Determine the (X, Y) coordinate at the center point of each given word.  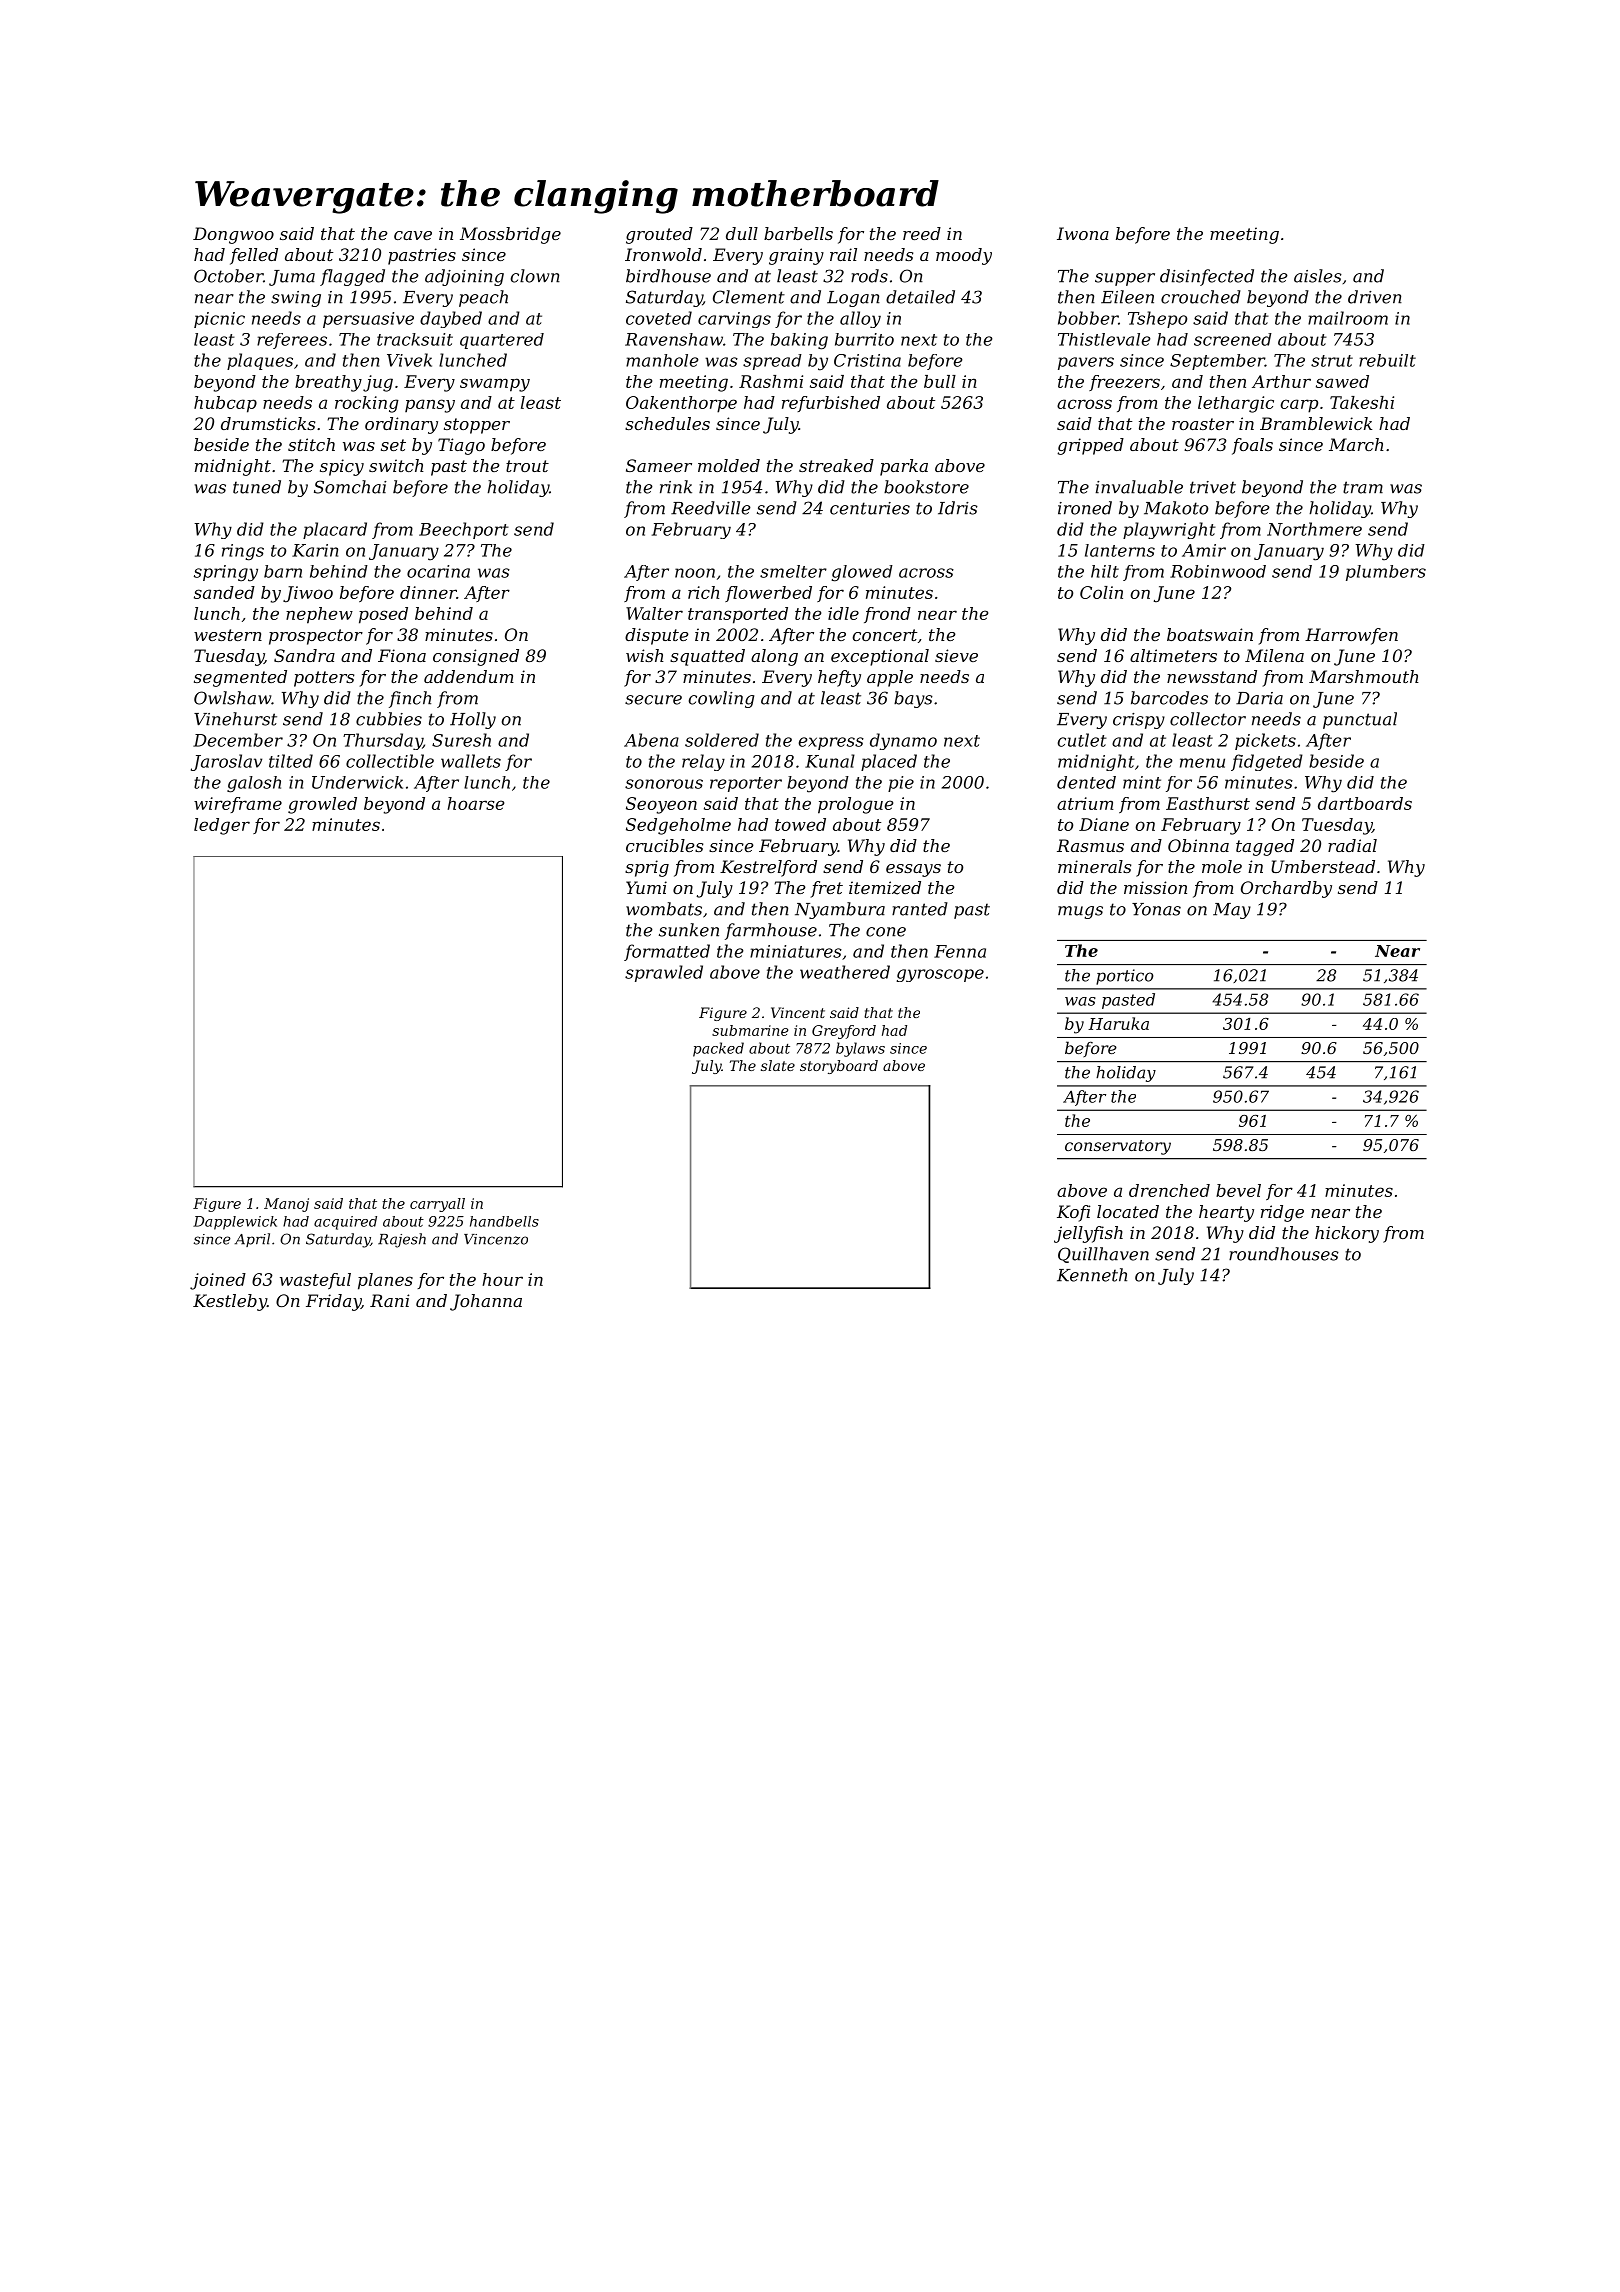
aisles (1318, 276)
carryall (437, 1205)
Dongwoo (233, 235)
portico (1124, 977)
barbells (798, 233)
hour (502, 1279)
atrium (1085, 803)
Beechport (464, 530)
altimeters (1173, 655)
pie (901, 784)
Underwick (357, 782)
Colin (1101, 592)
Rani (389, 1300)
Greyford (844, 1032)
